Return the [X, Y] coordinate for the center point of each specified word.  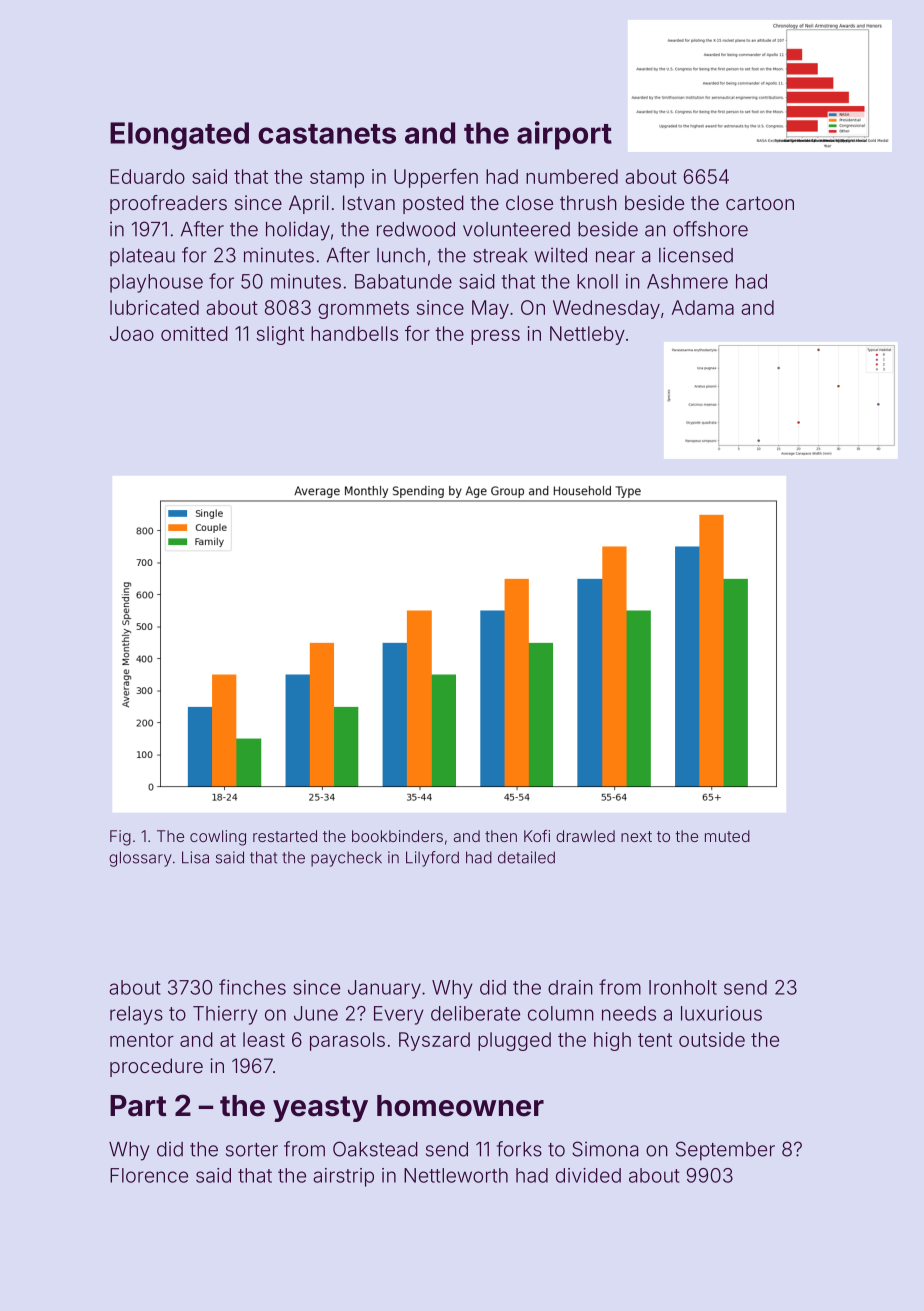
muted [727, 836]
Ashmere [687, 281]
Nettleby [587, 335]
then [501, 836]
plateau [142, 257]
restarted [285, 836]
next [636, 836]
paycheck [346, 859]
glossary [140, 859]
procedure [156, 1067]
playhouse [156, 283]
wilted [561, 255]
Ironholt [683, 987]
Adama [703, 307]
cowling [218, 838]
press [495, 337]
